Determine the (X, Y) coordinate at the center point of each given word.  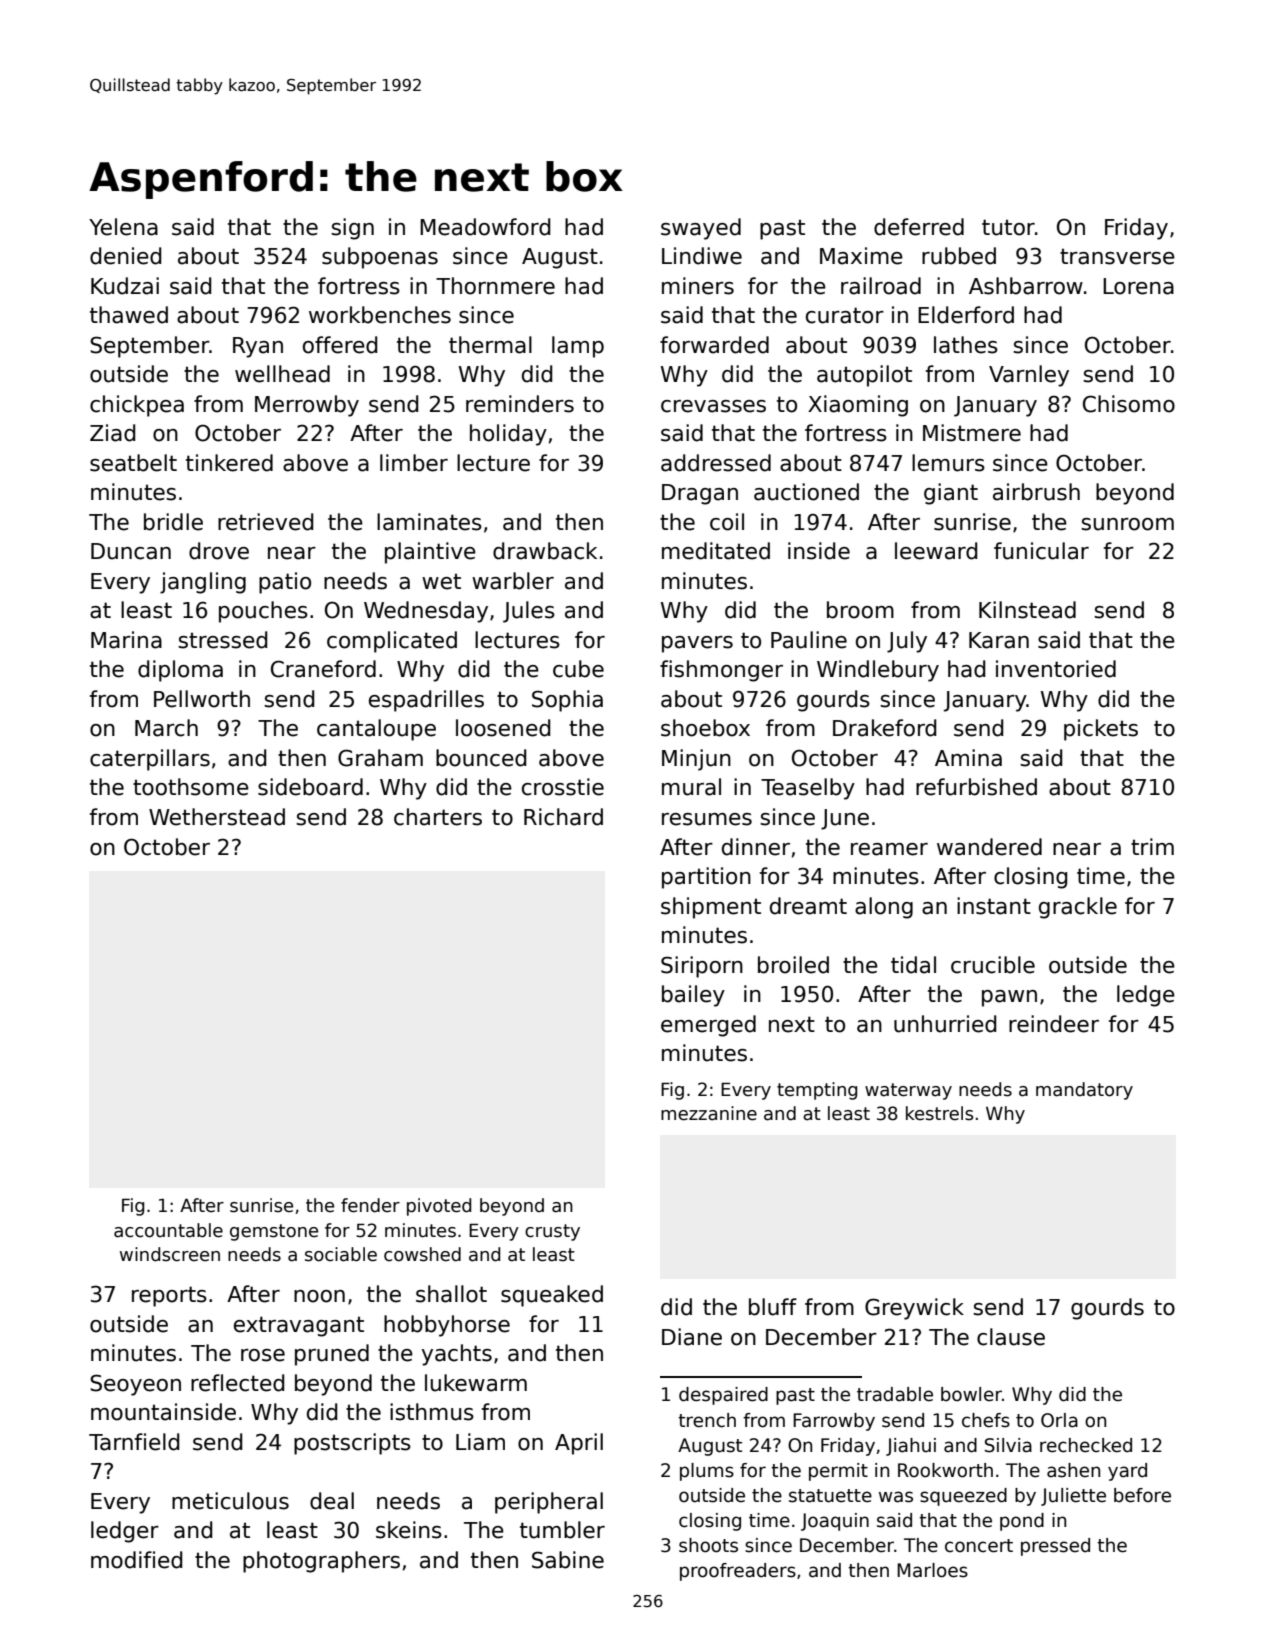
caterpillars (150, 760)
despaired (723, 1396)
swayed (701, 229)
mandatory (1084, 1091)
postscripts (352, 1444)
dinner (756, 847)
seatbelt (133, 463)
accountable (168, 1230)
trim (1152, 846)
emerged (708, 1026)
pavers (697, 644)
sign (352, 229)
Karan (999, 640)
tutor (1008, 227)
